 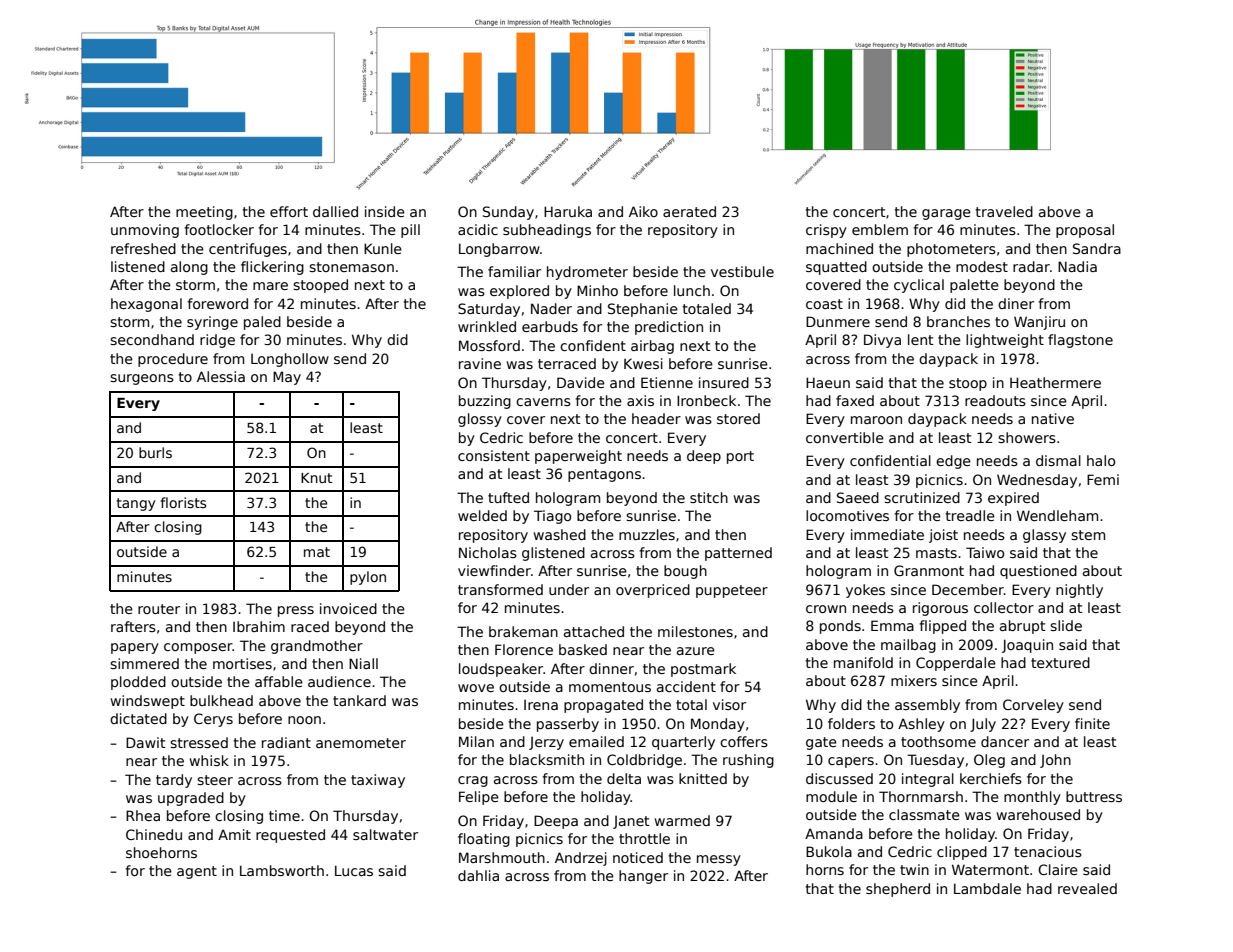 What do you see at coordinates (1080, 341) in the page?
I see `flagstone` at bounding box center [1080, 341].
